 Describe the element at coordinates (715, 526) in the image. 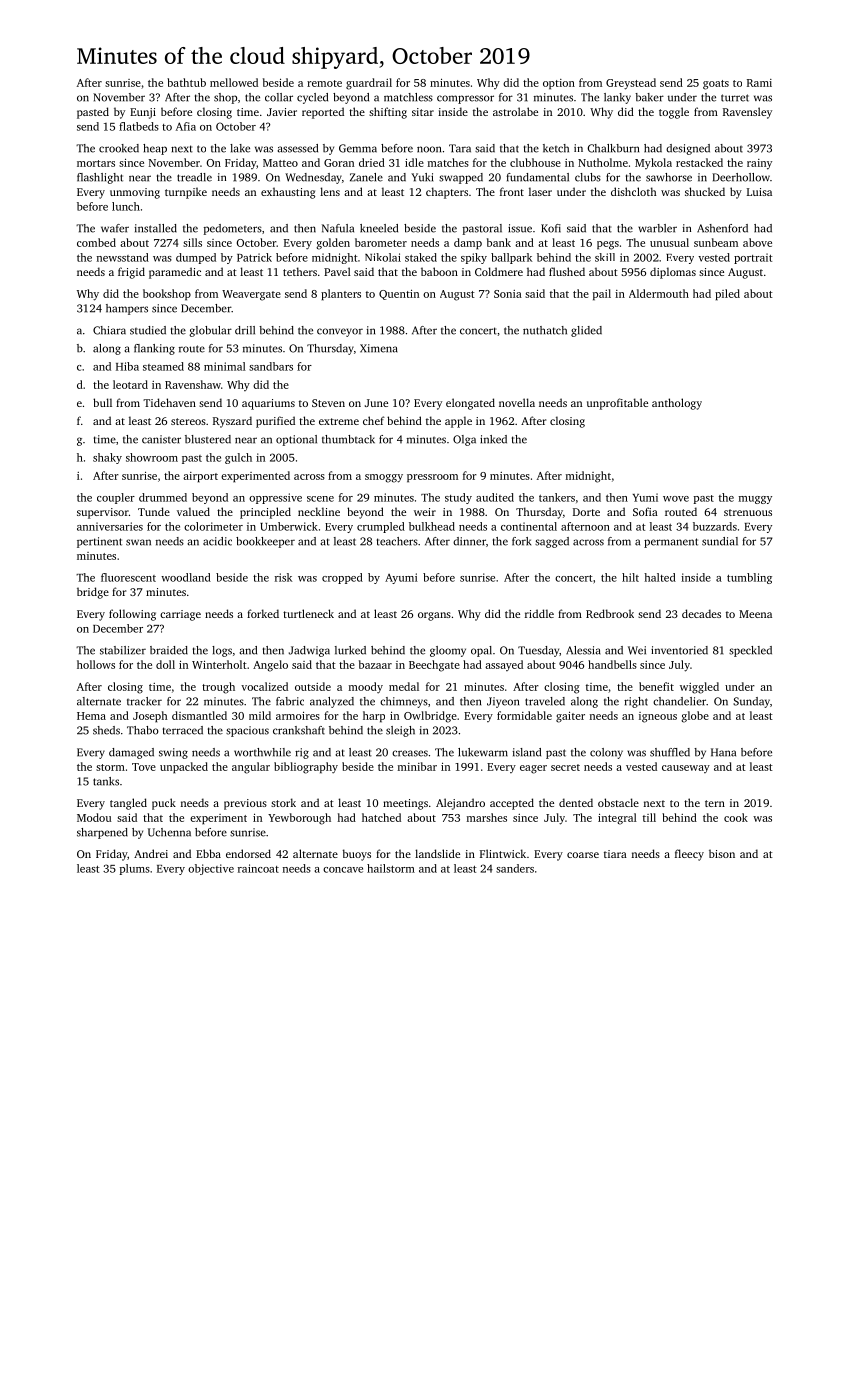

I see `buzzards` at that location.
